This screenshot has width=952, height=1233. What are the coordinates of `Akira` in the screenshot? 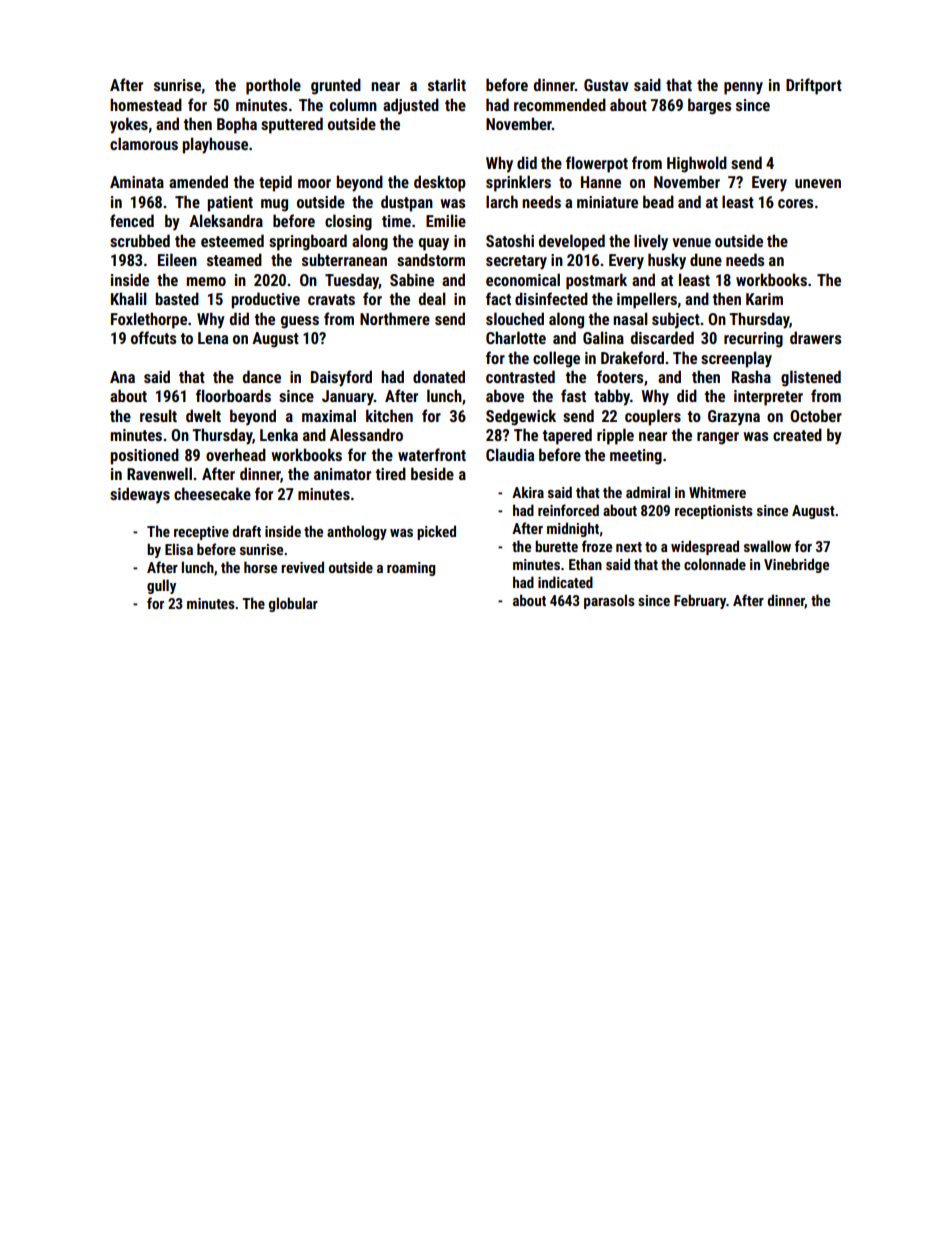 It's located at (528, 492).
